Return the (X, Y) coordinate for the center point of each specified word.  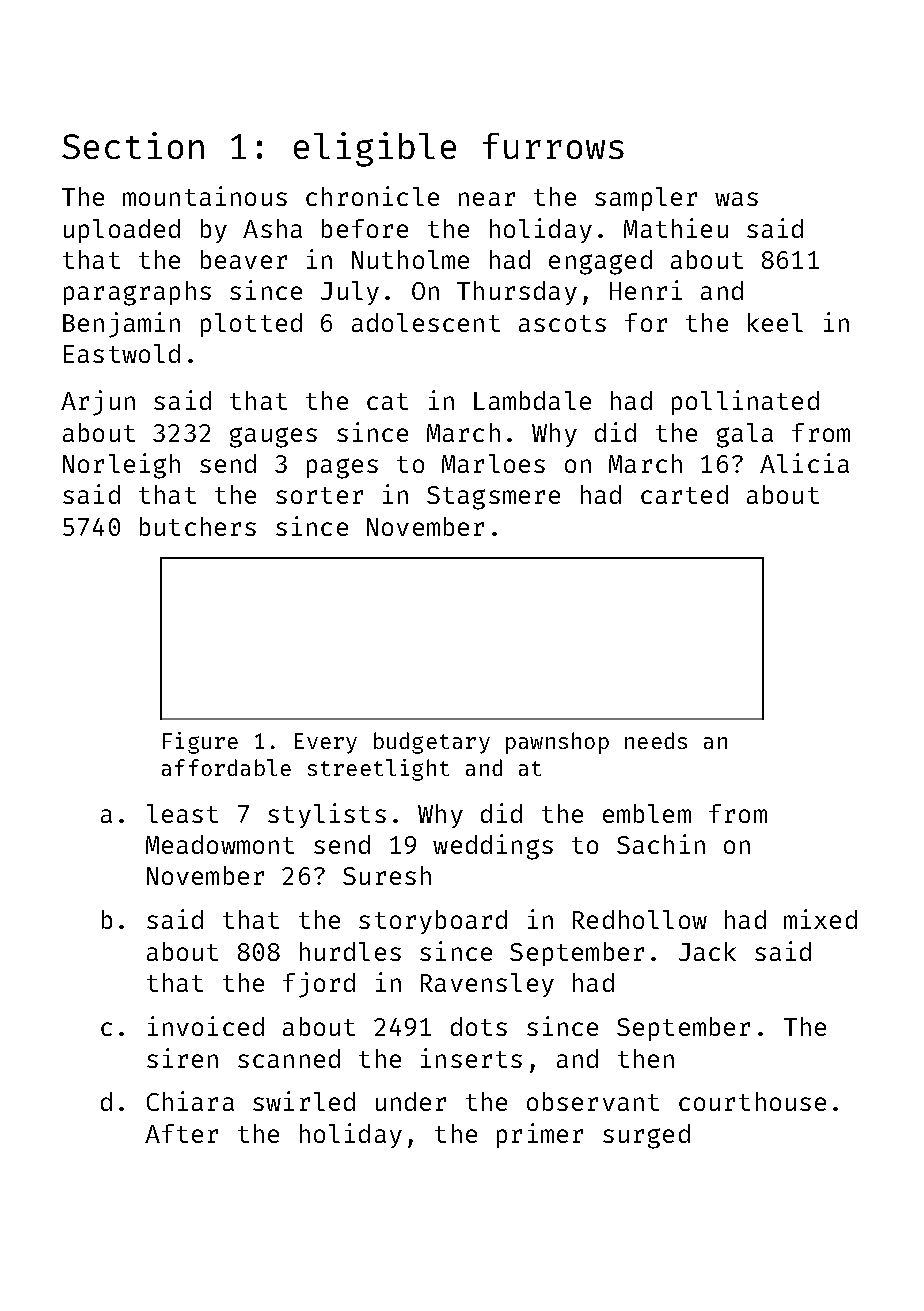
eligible (375, 149)
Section (133, 145)
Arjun (98, 403)
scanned (289, 1058)
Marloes (493, 463)
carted (684, 494)
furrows (553, 146)
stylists (327, 815)
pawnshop (557, 743)
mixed (820, 919)
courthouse (752, 1101)
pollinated (745, 402)
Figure (200, 743)
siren (182, 1058)
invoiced (206, 1026)
